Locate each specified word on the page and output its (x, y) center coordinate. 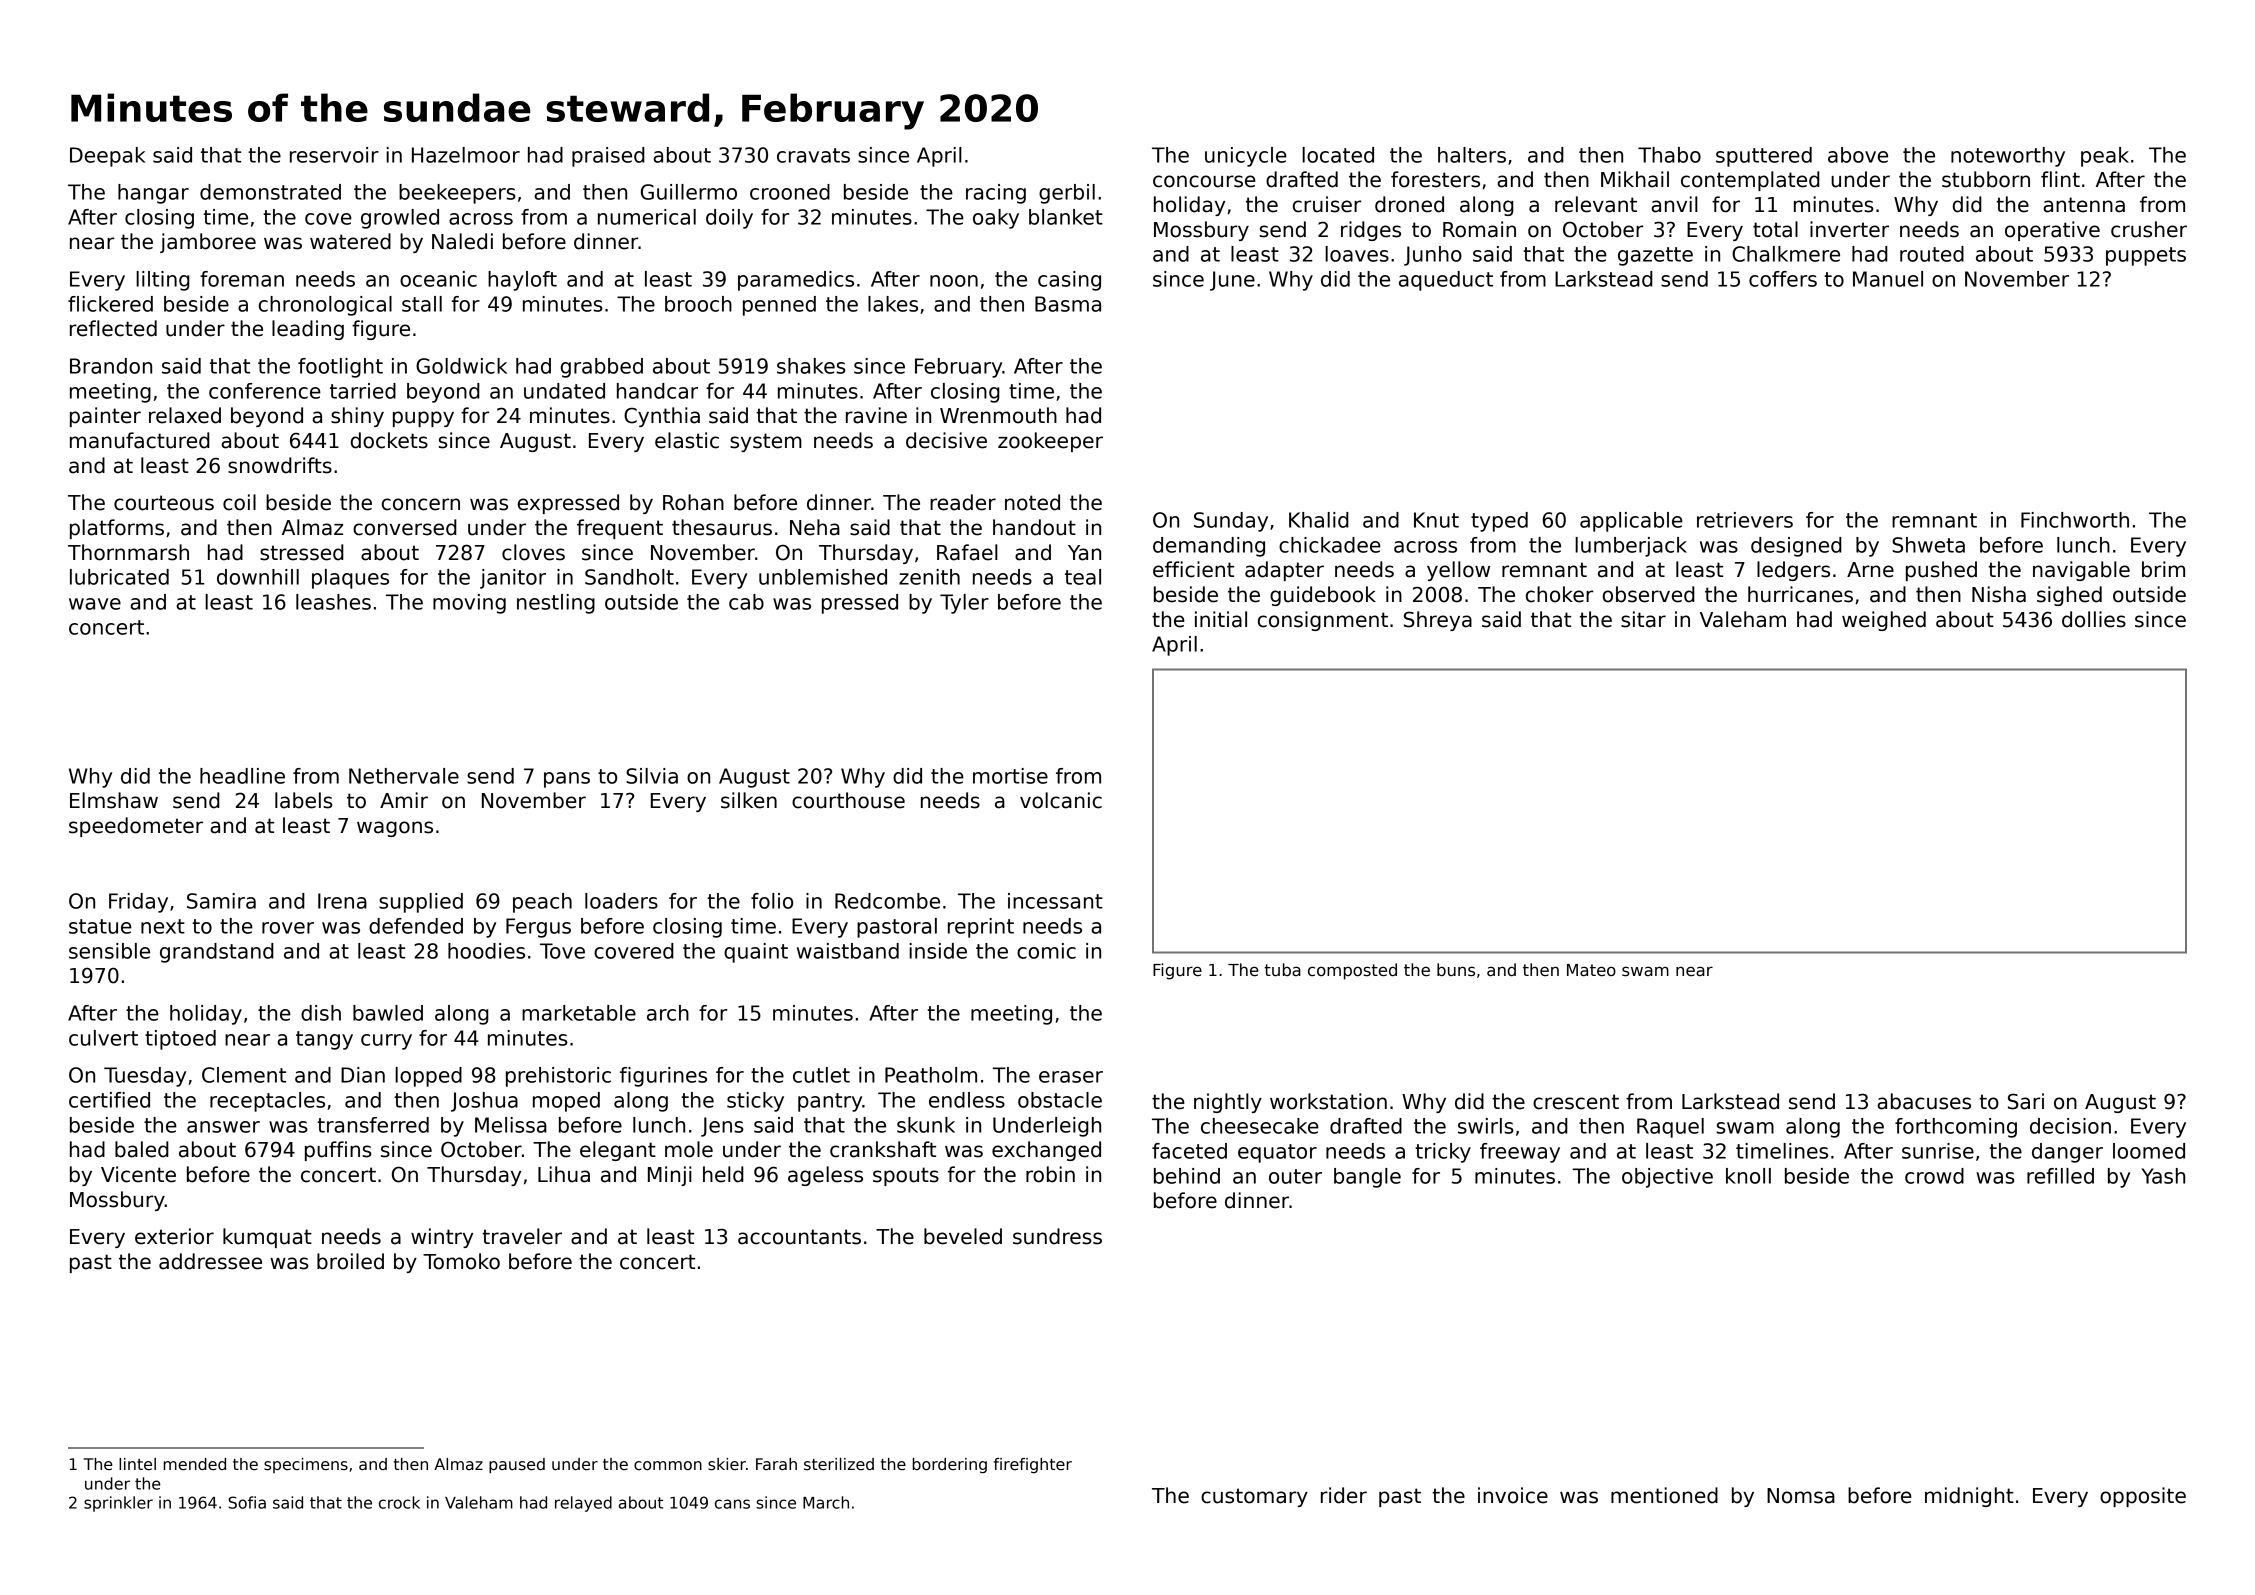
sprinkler (118, 1504)
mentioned (1664, 1495)
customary (1254, 1497)
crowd (1934, 1176)
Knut (1436, 520)
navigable (2081, 571)
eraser (1071, 1077)
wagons (395, 829)
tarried (363, 391)
